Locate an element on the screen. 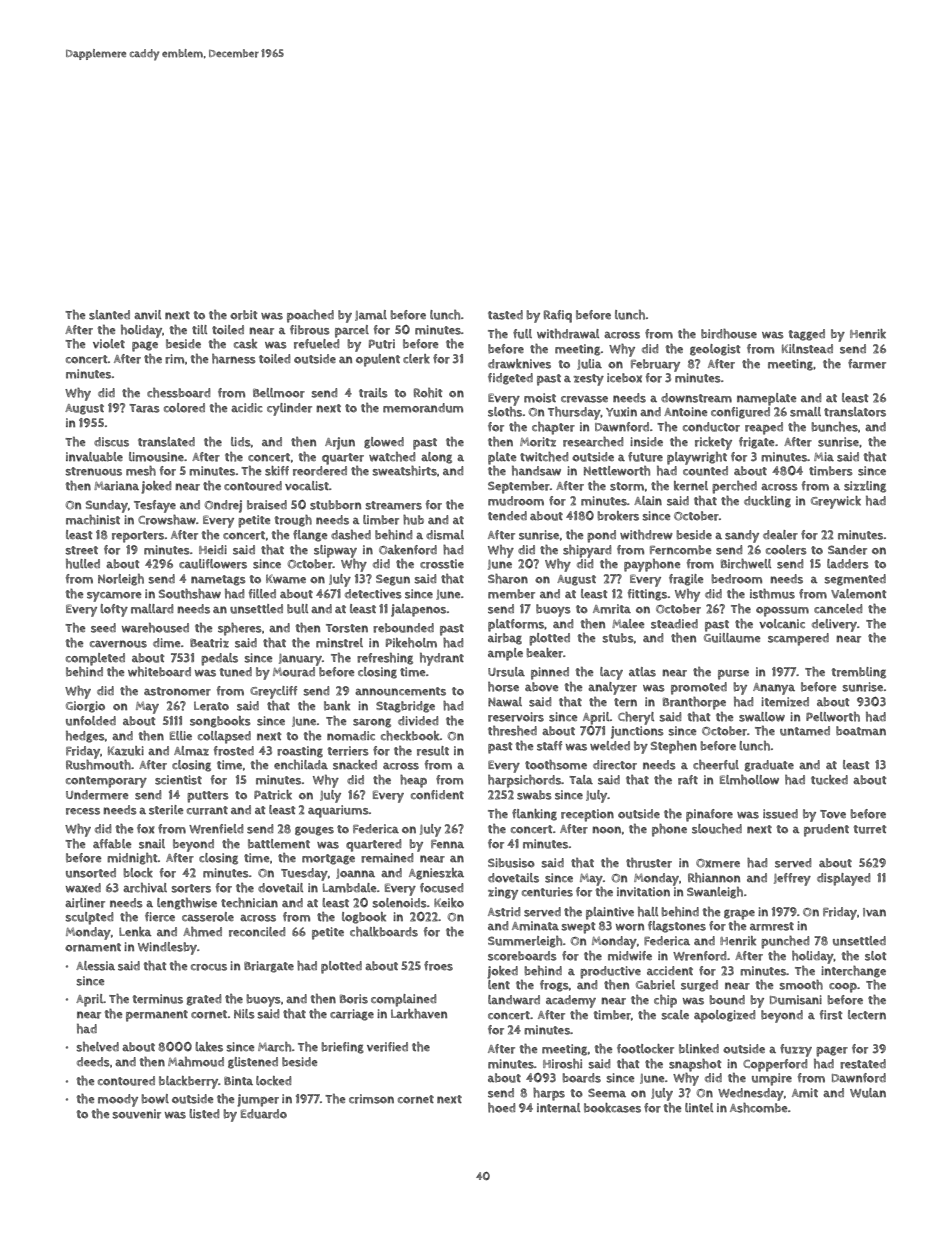 The width and height of the screenshot is (952, 1233). remained is located at coordinates (387, 858).
